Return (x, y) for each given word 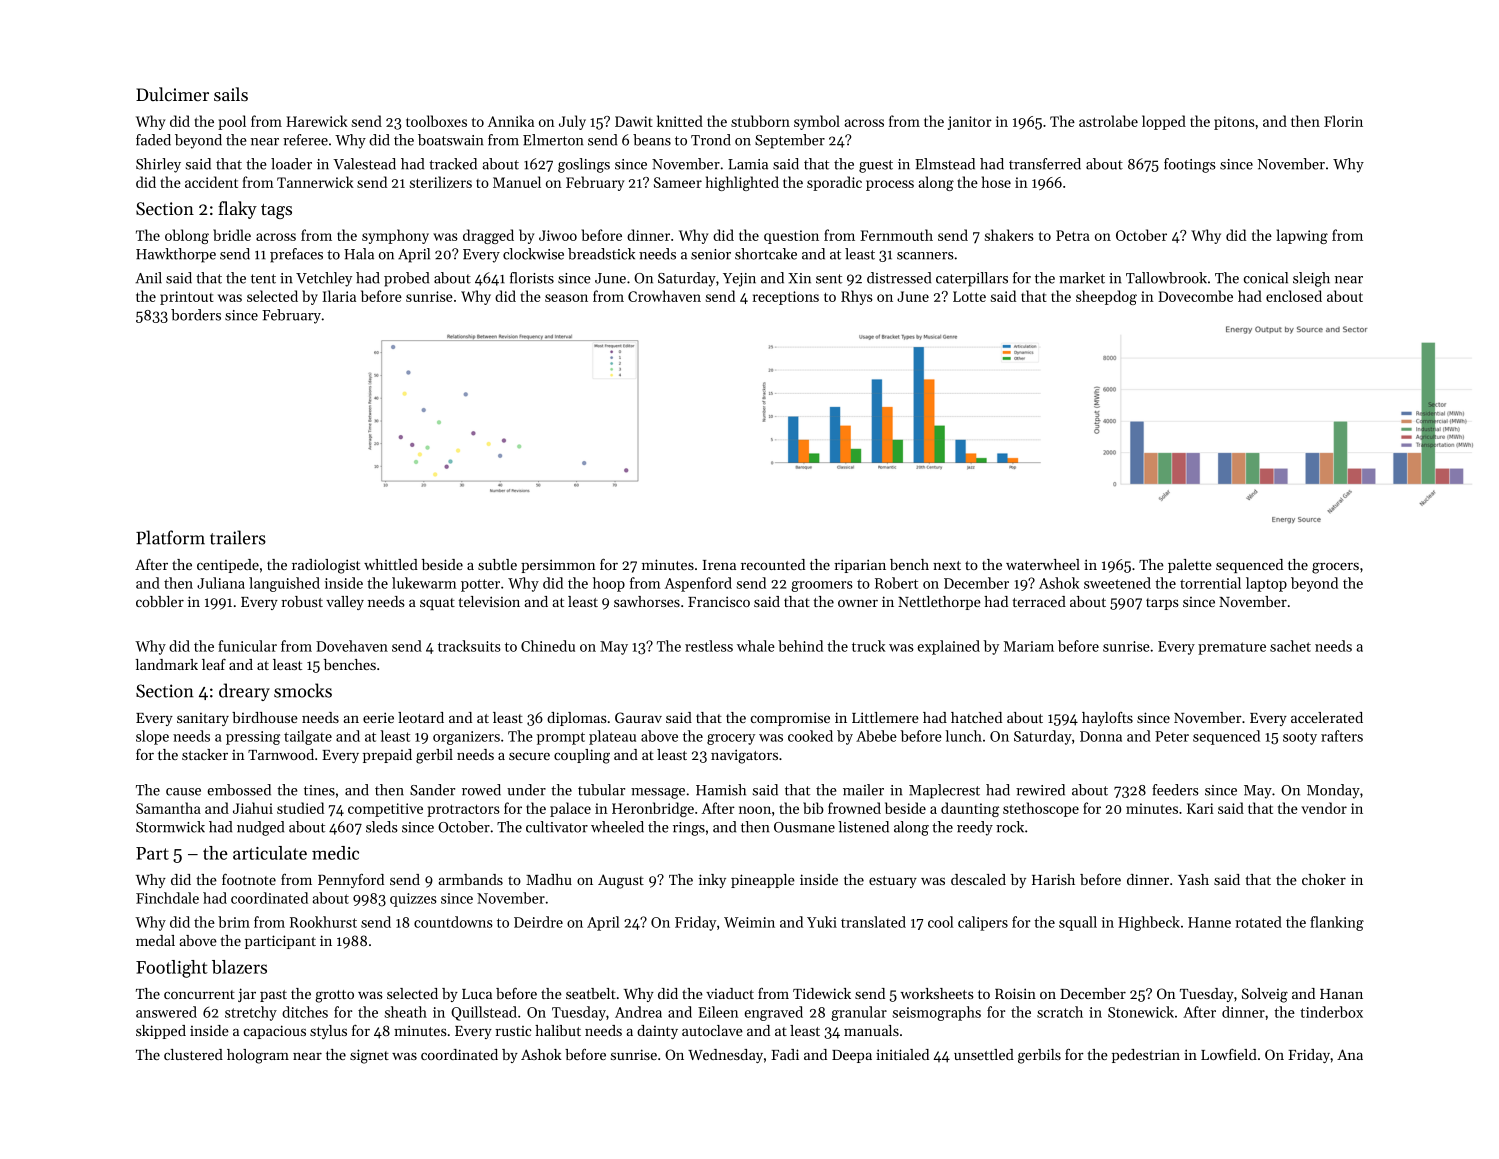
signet (369, 1056)
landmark (167, 664)
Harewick (317, 121)
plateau (612, 737)
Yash (1193, 879)
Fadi (785, 1054)
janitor (970, 123)
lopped (1164, 122)
